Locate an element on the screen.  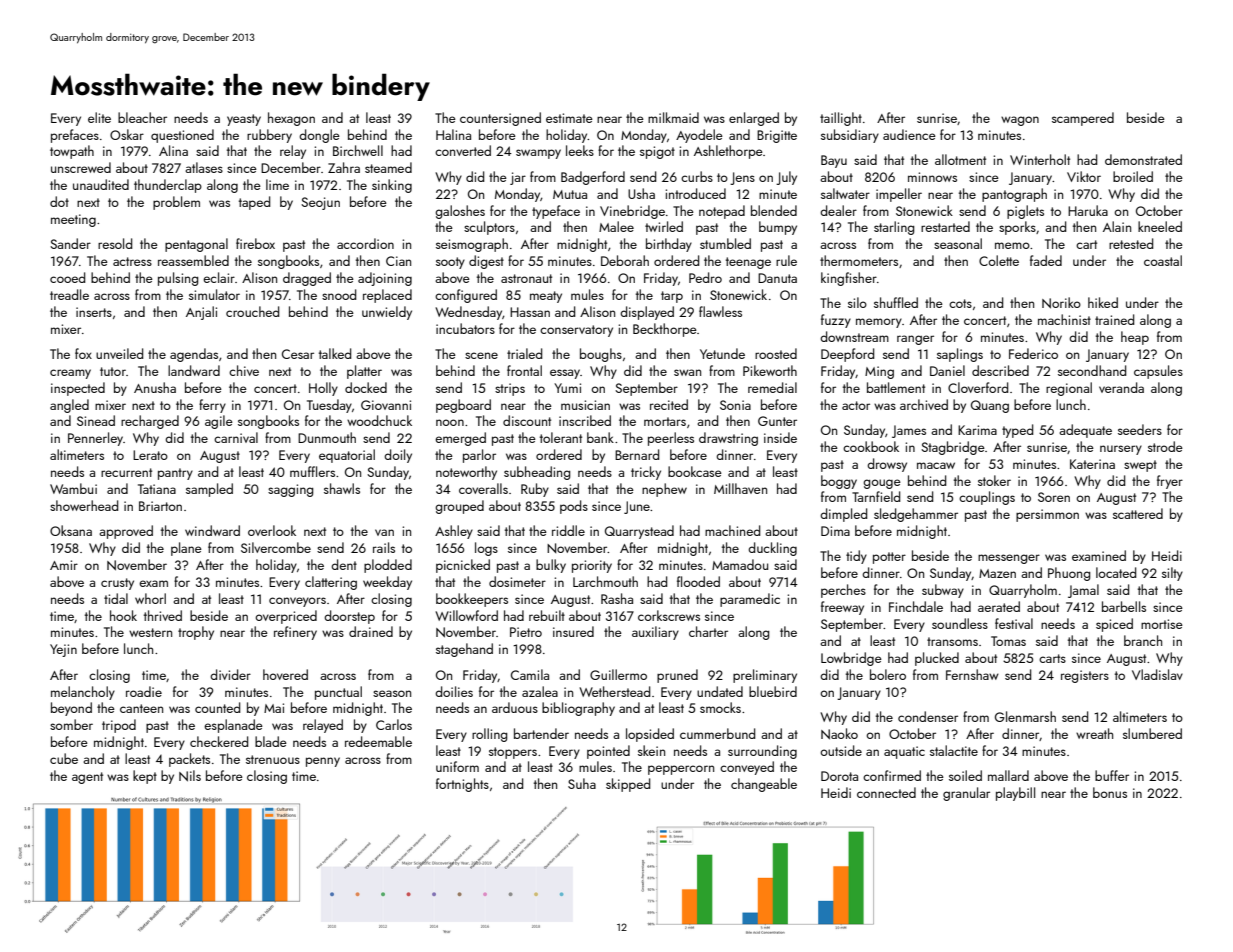
trophy is located at coordinates (196, 633).
